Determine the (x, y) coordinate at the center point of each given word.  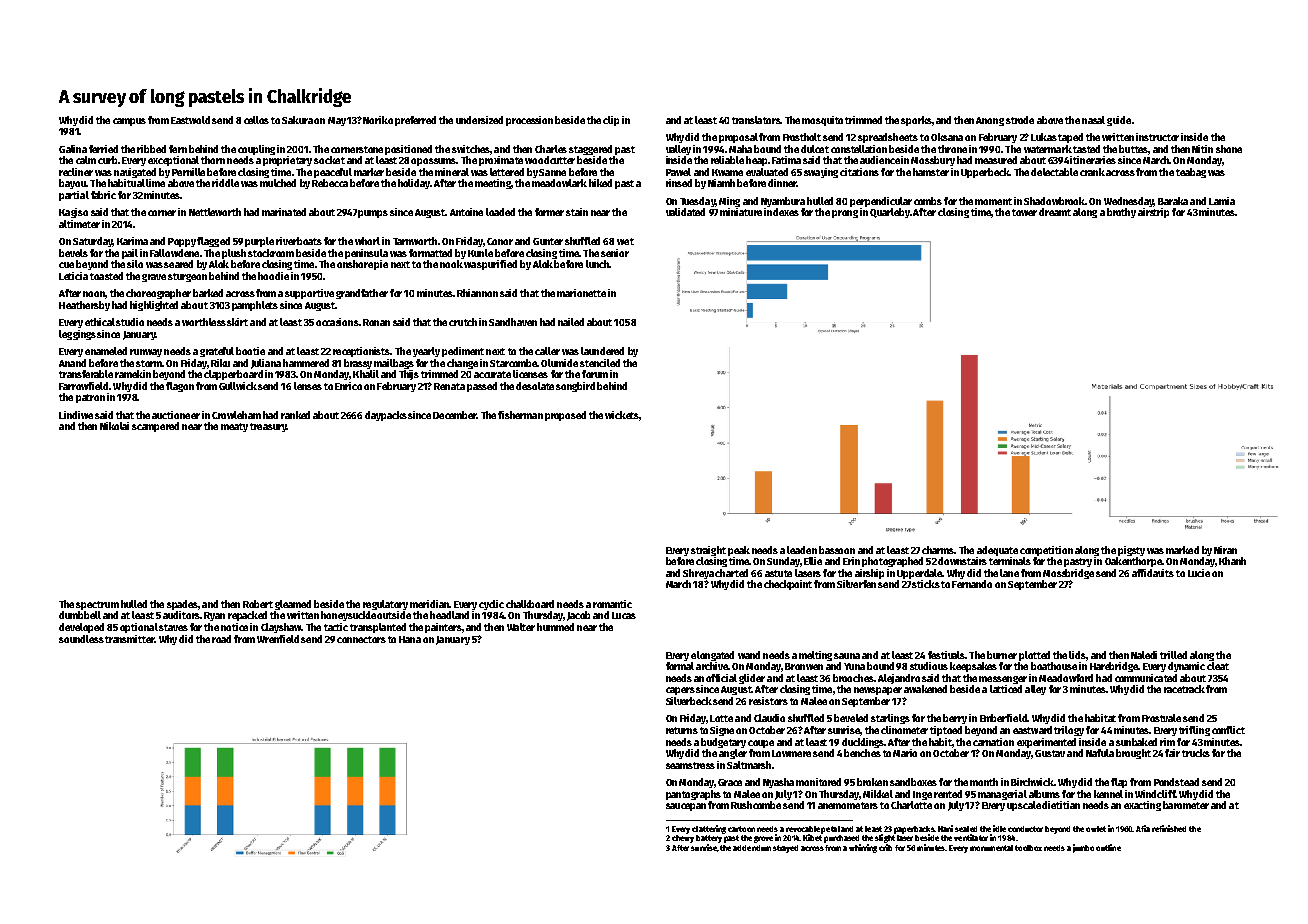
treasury (268, 427)
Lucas (624, 615)
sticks (926, 584)
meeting (493, 184)
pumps (373, 214)
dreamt (1055, 212)
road (221, 639)
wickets (622, 415)
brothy (1121, 213)
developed (81, 628)
